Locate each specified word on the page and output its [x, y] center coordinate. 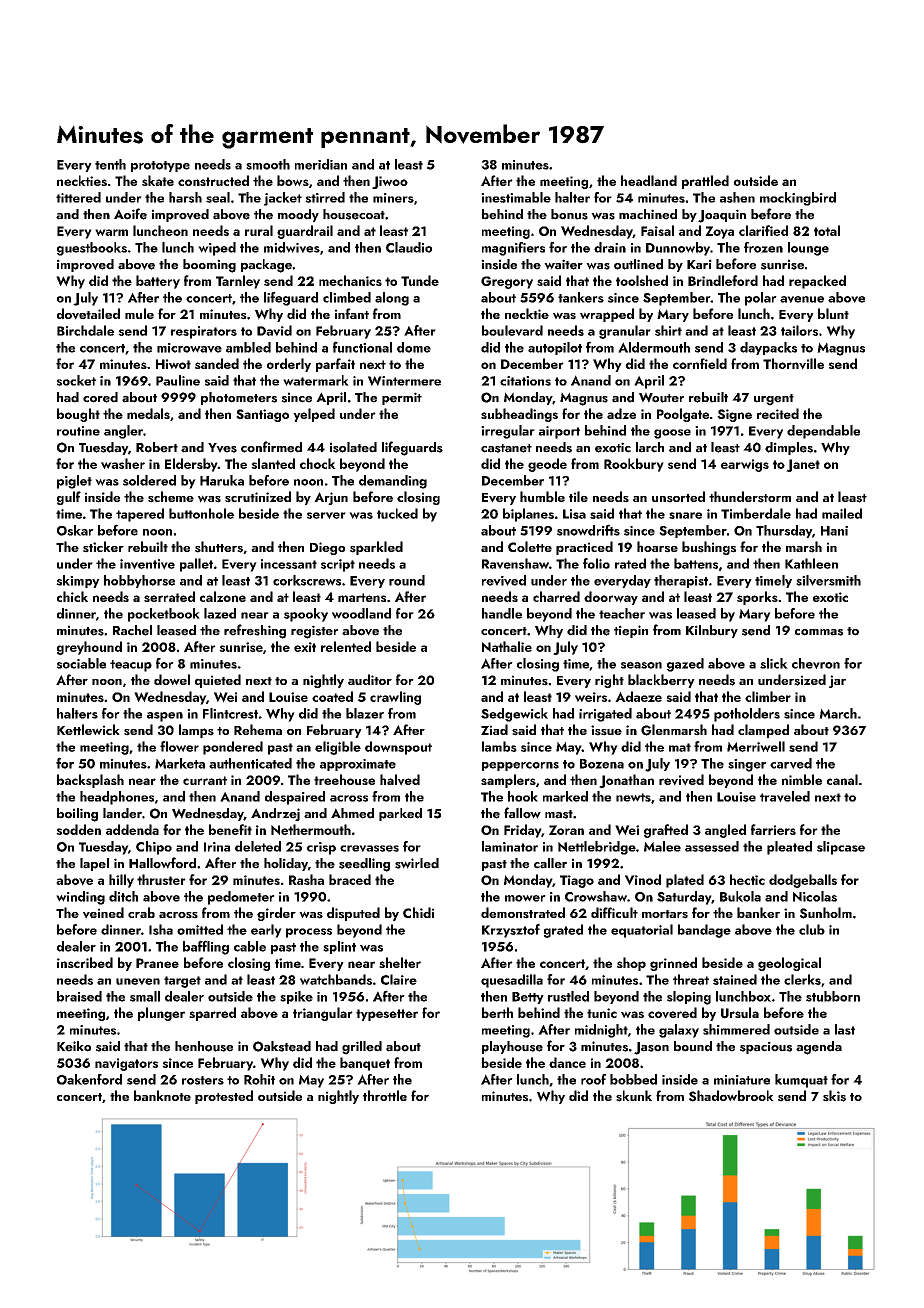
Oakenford [89, 1079]
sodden [78, 829]
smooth [268, 164]
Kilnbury [712, 631]
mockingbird [798, 199]
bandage [704, 931]
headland [649, 180]
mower [525, 898]
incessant [289, 564]
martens [362, 597]
